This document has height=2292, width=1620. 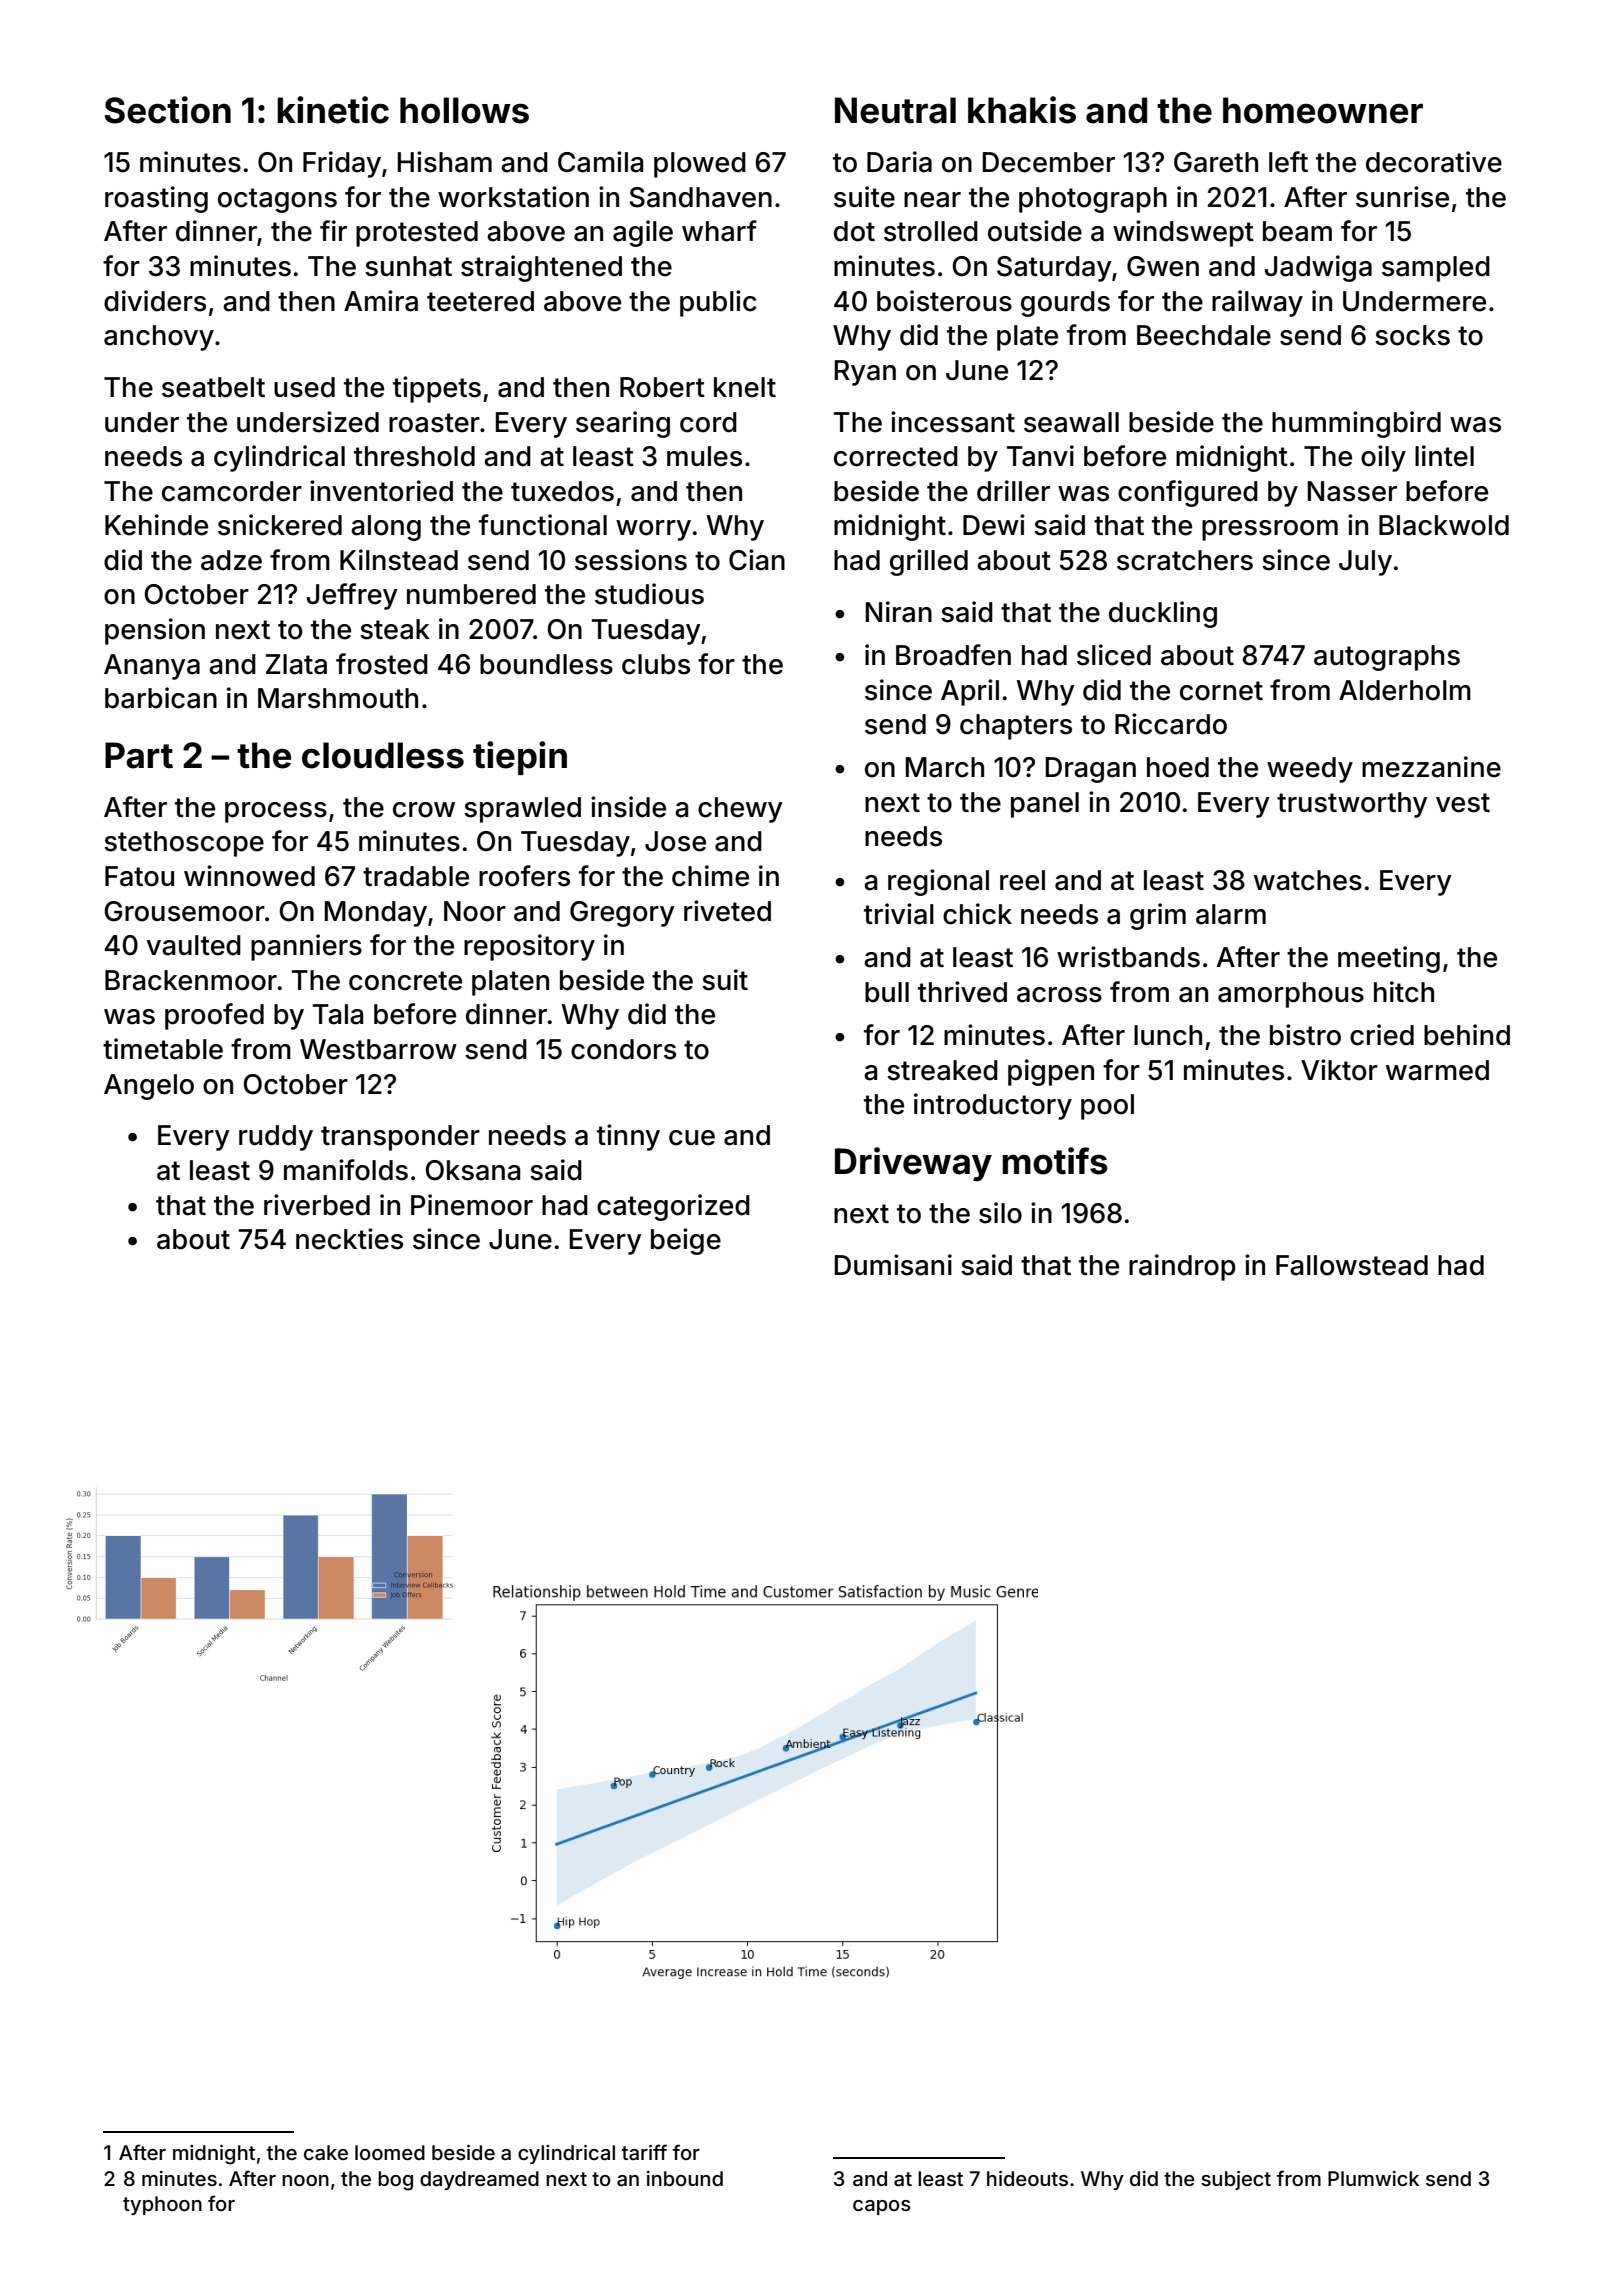 I want to click on autographs, so click(x=1387, y=658).
